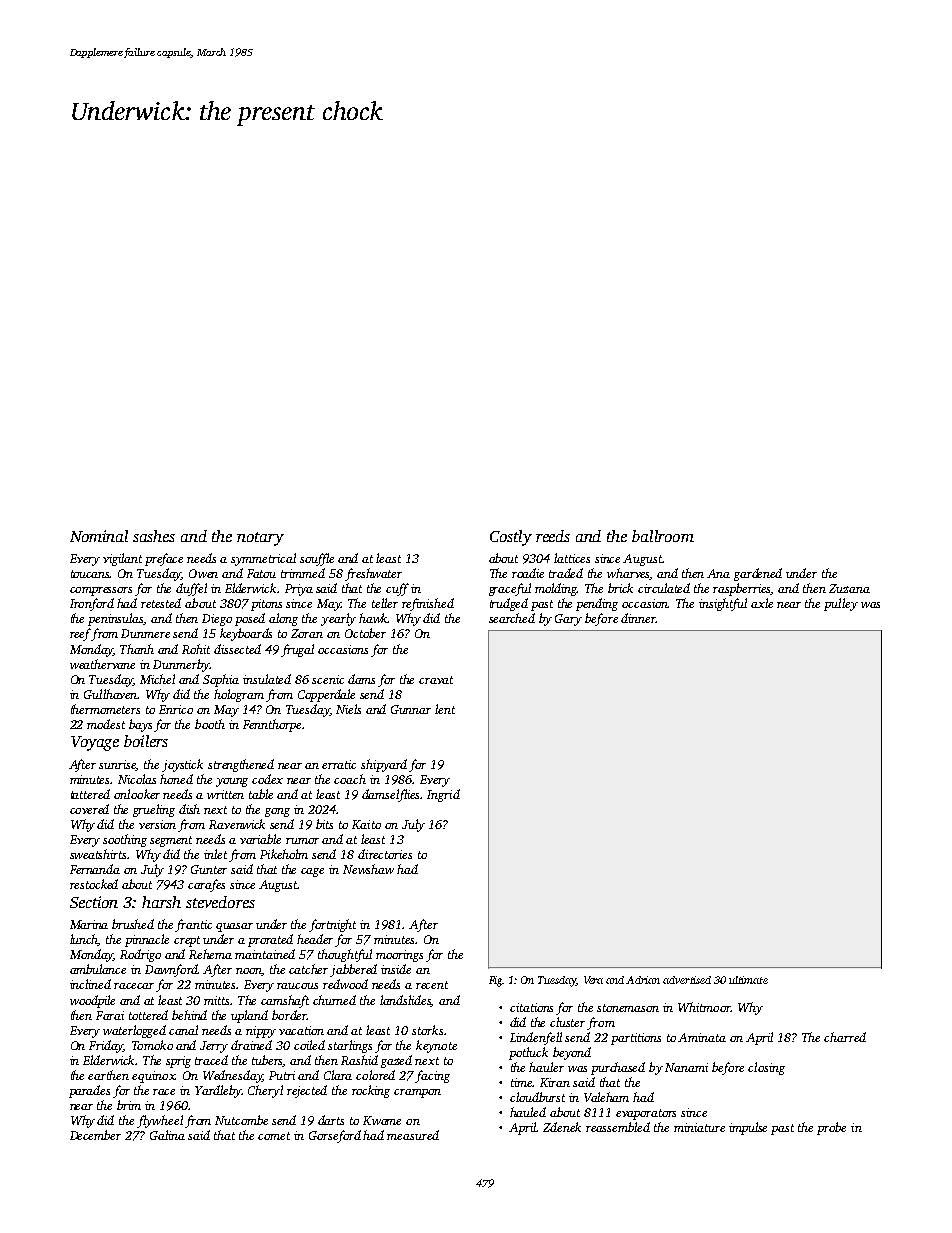 The image size is (952, 1233). I want to click on reeds, so click(553, 536).
